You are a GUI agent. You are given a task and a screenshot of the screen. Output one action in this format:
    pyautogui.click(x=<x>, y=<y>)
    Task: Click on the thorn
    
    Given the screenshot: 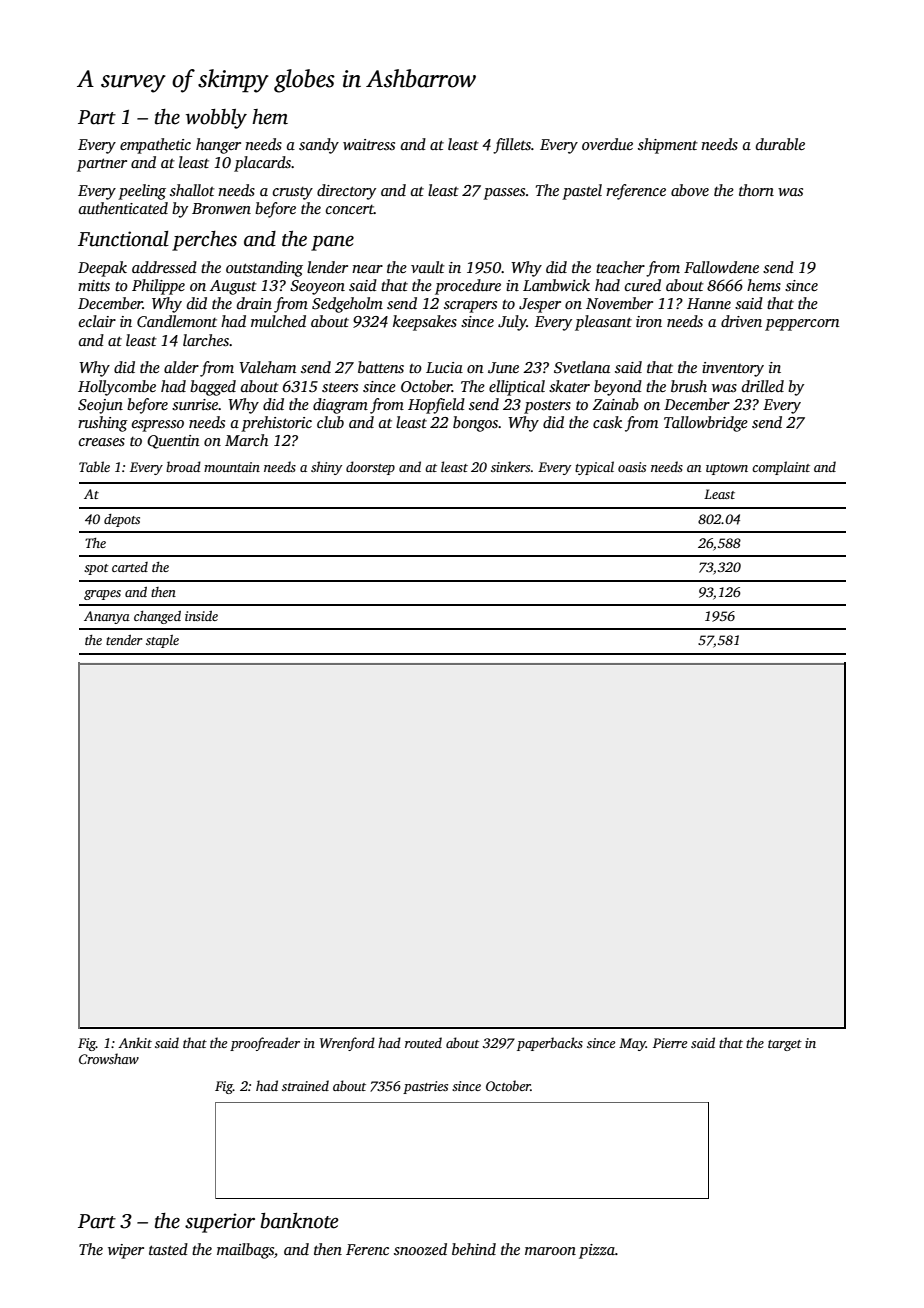 What is the action you would take?
    pyautogui.click(x=756, y=190)
